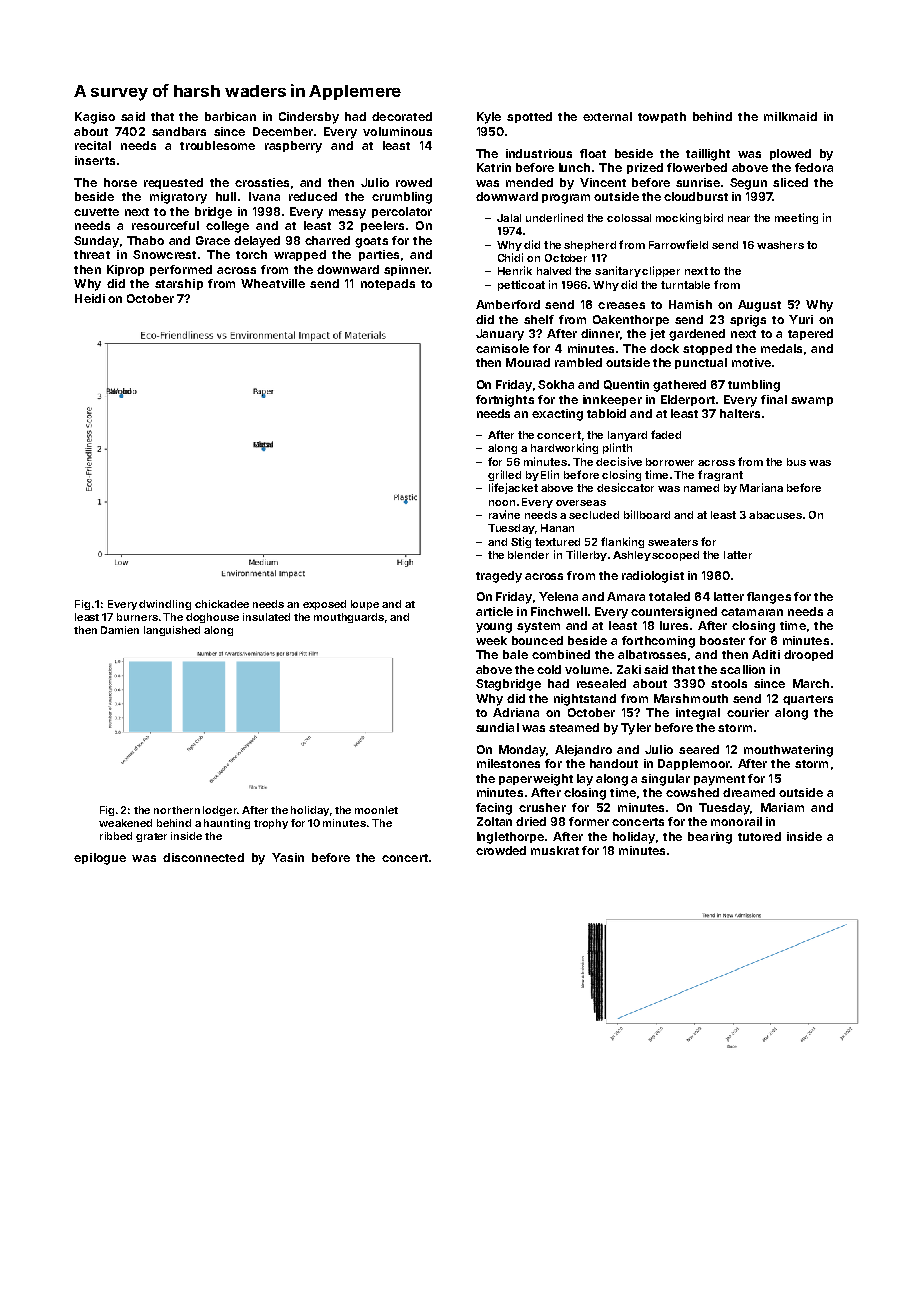 The image size is (908, 1316). Describe the element at coordinates (566, 199) in the screenshot. I see `program` at that location.
